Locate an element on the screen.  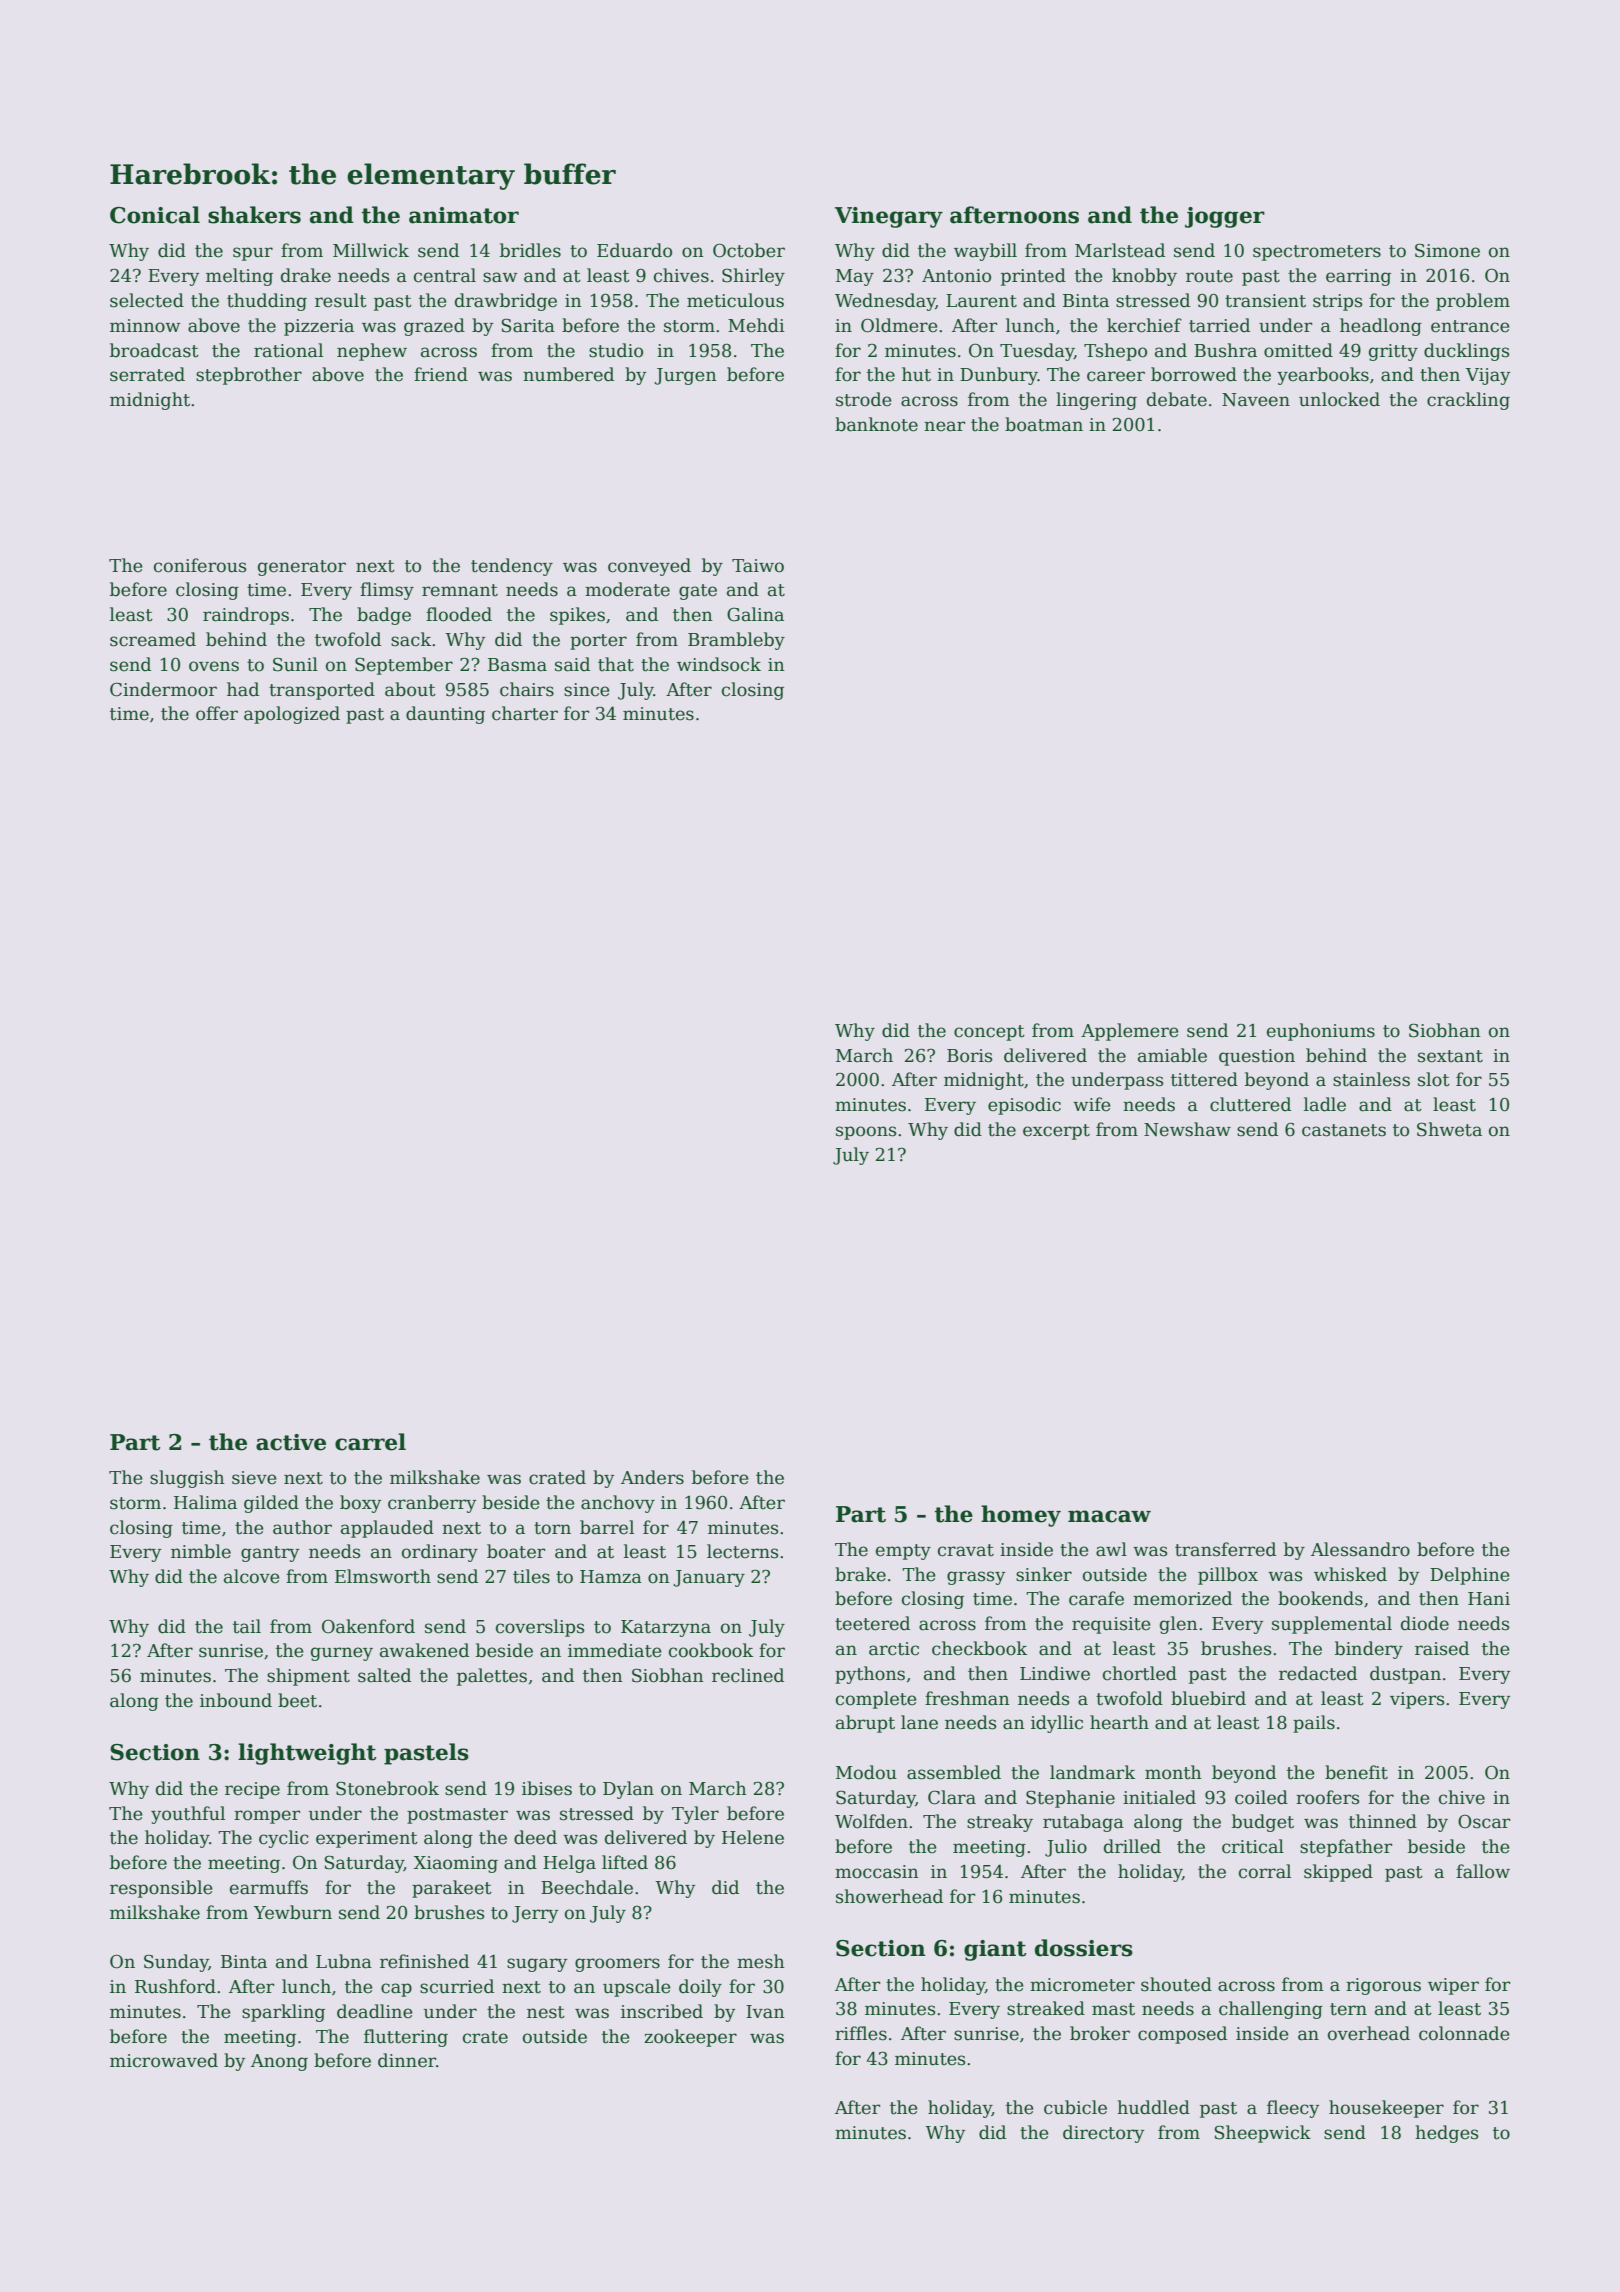
crackling is located at coordinates (1468, 401).
